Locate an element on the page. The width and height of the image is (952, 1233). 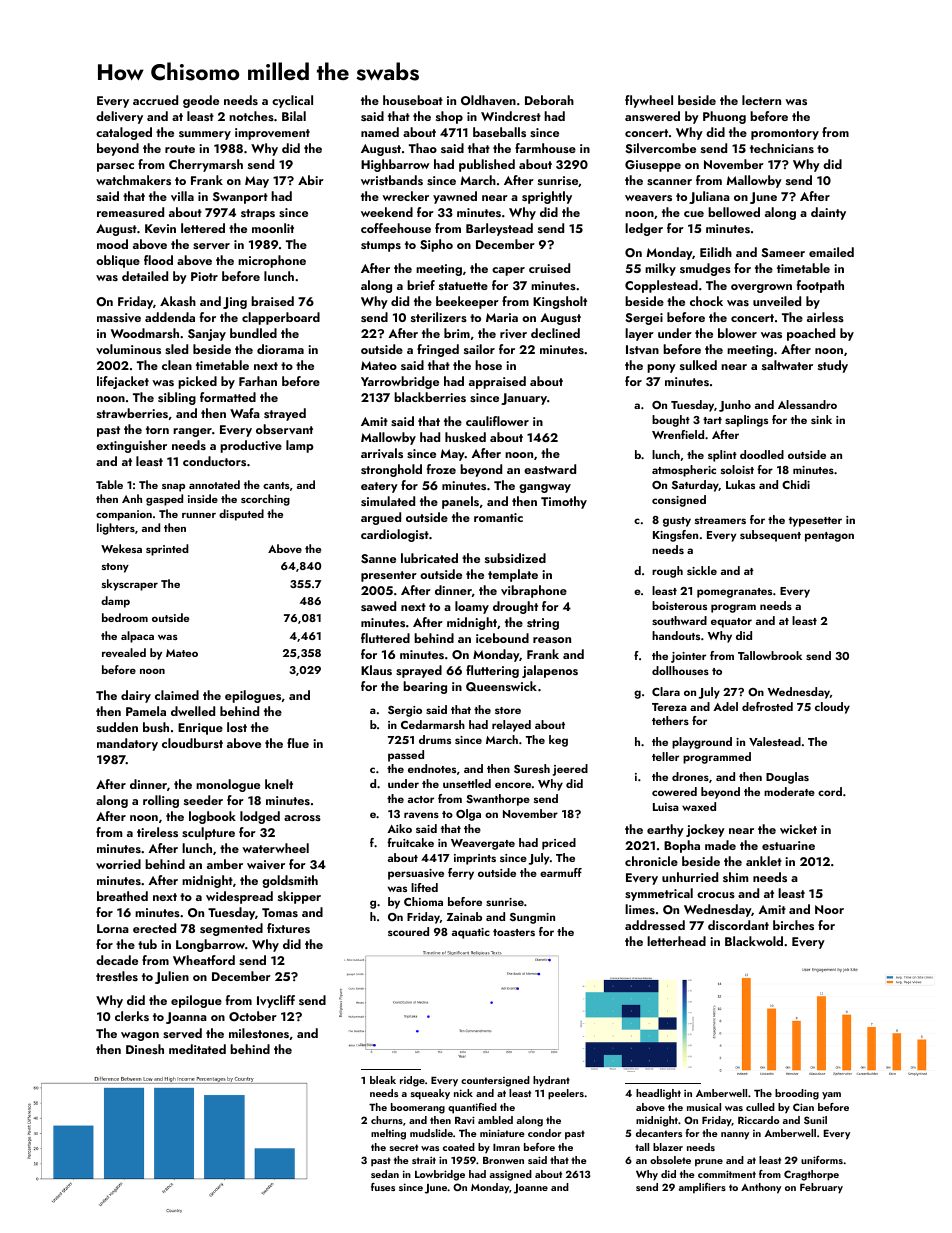
Joanne is located at coordinates (531, 1189).
